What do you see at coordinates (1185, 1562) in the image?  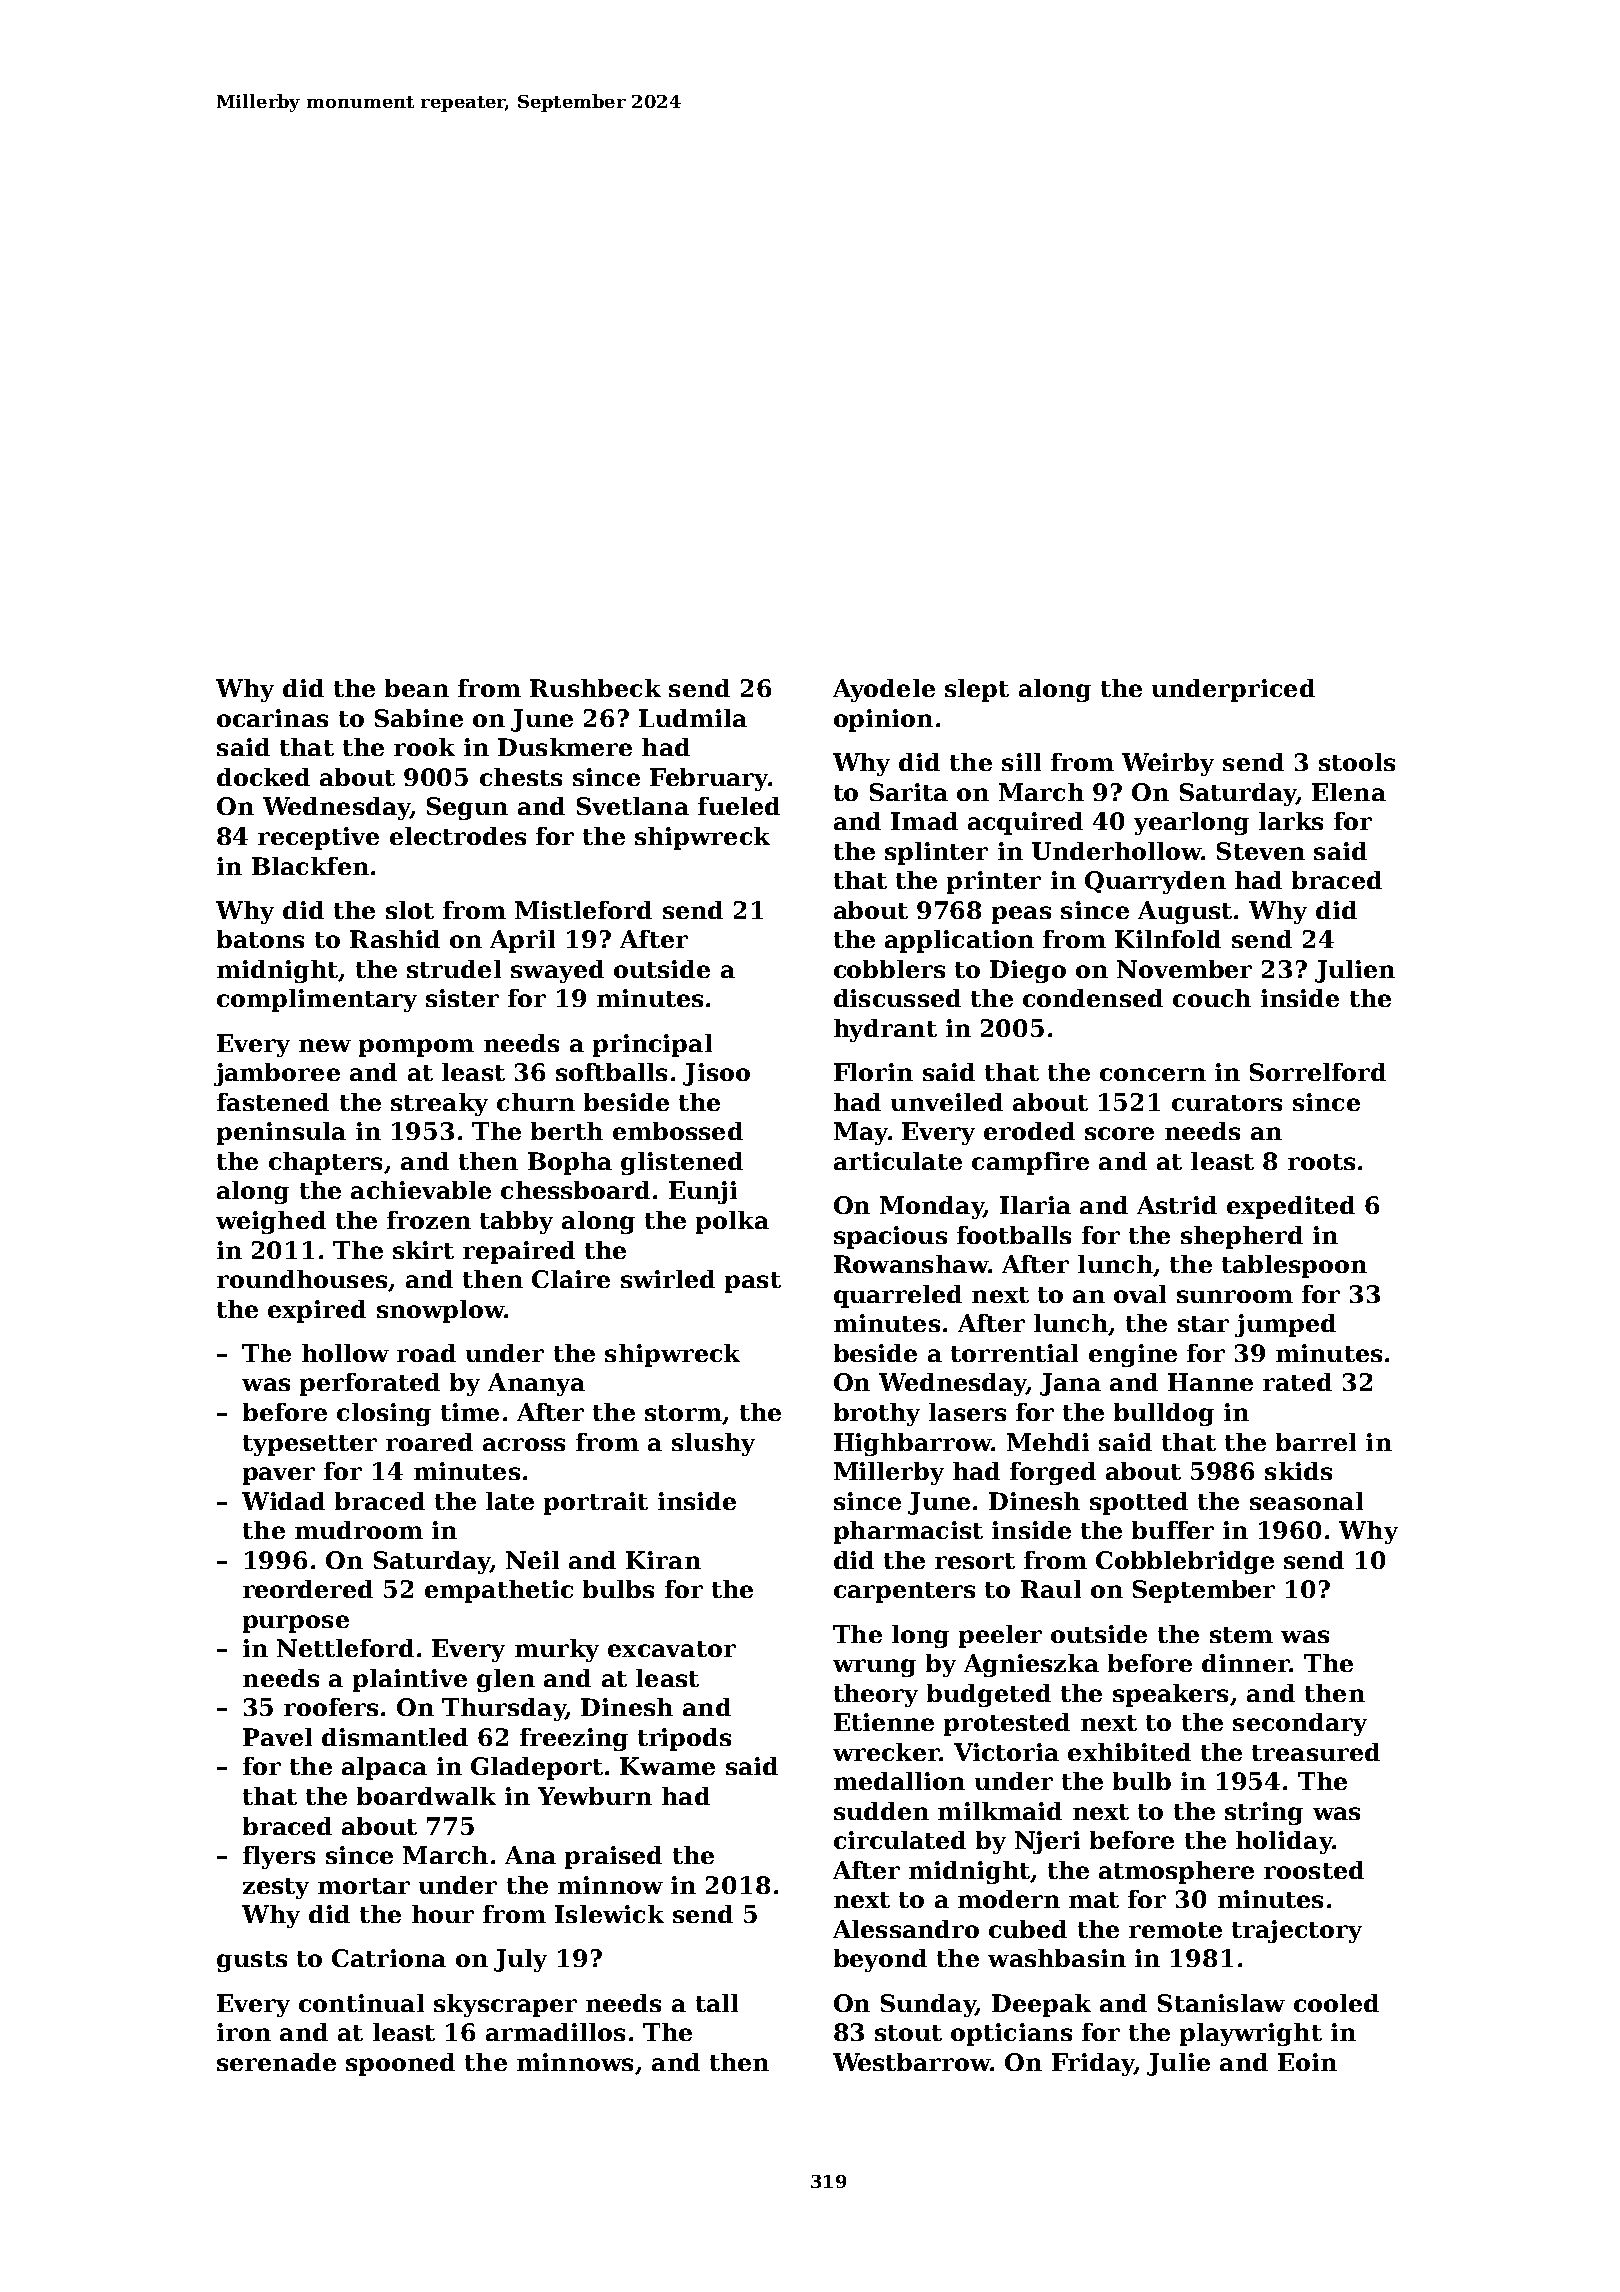 I see `Cobblebridge` at bounding box center [1185, 1562].
